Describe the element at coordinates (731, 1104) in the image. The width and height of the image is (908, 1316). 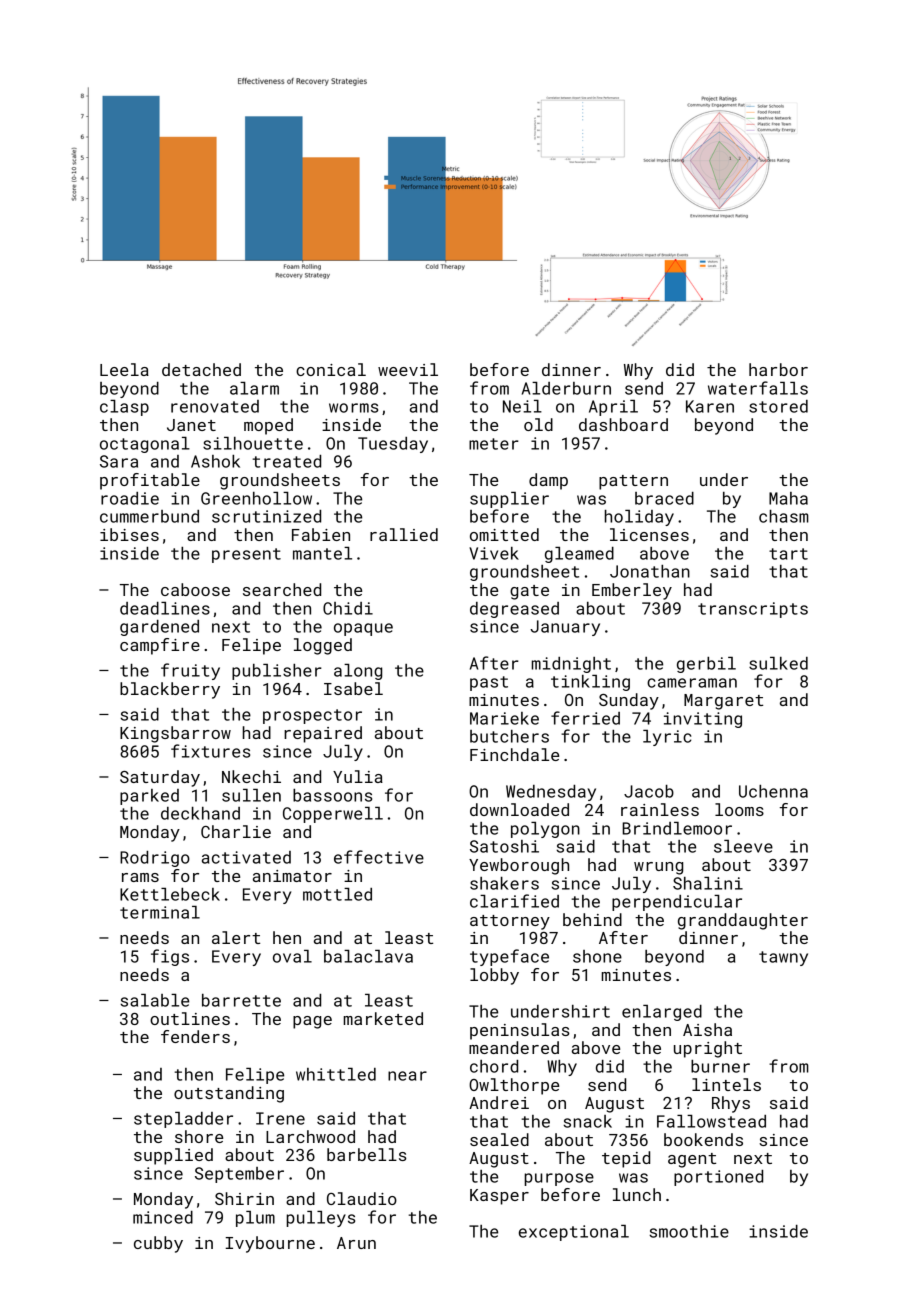
I see `Rhys` at that location.
